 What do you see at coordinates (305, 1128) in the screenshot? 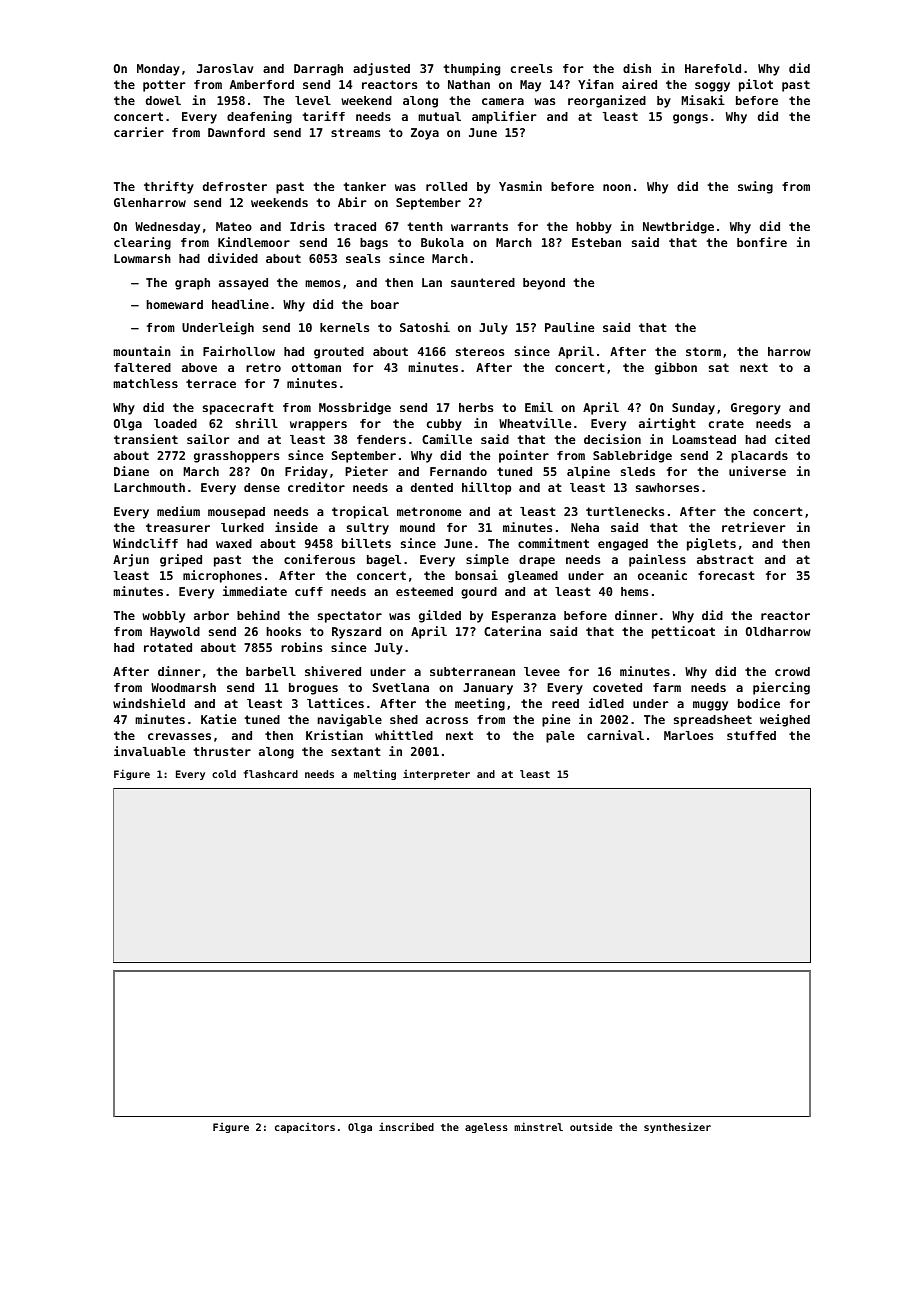
I see `capacitors` at bounding box center [305, 1128].
